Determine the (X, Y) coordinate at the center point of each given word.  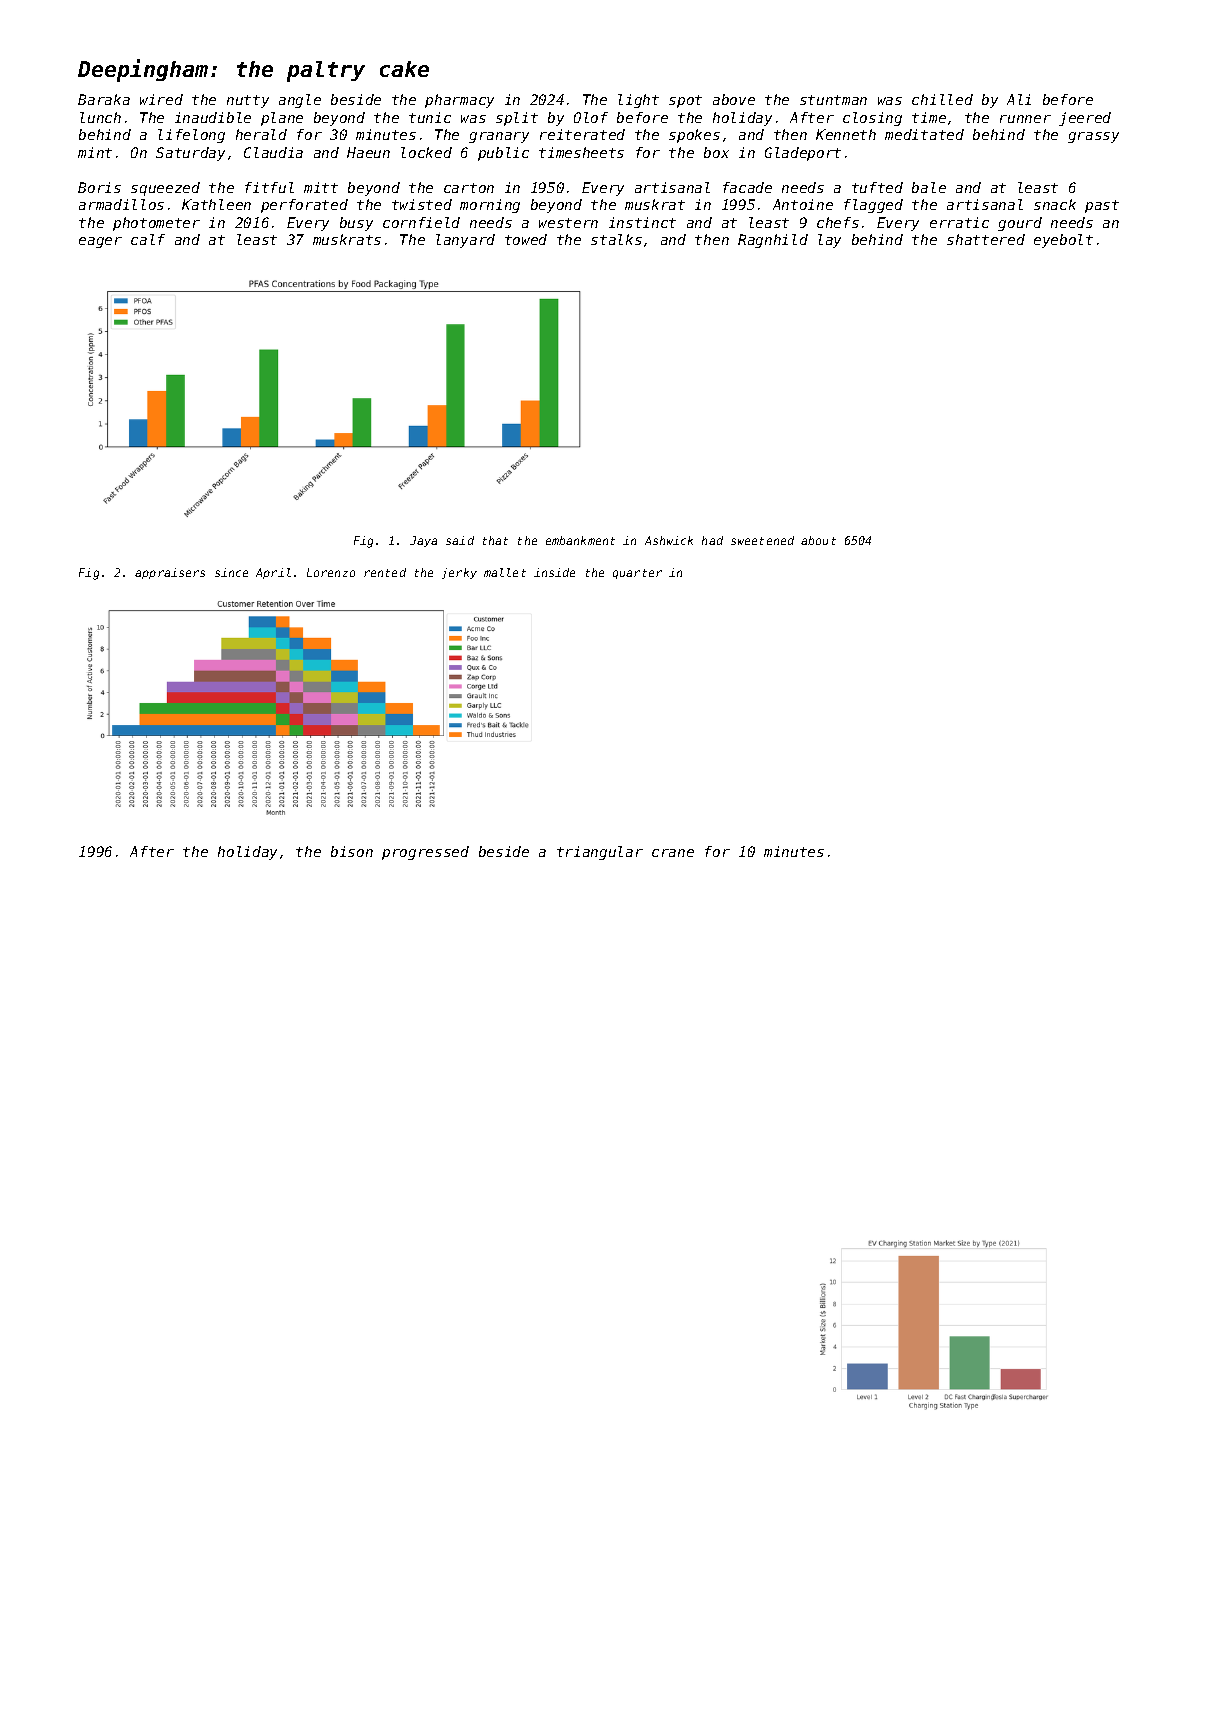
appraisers (170, 573)
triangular (600, 853)
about (818, 540)
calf (148, 239)
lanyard (465, 241)
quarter (637, 574)
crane (673, 853)
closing (872, 119)
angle (300, 101)
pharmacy (459, 101)
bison (352, 851)
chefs (838, 222)
